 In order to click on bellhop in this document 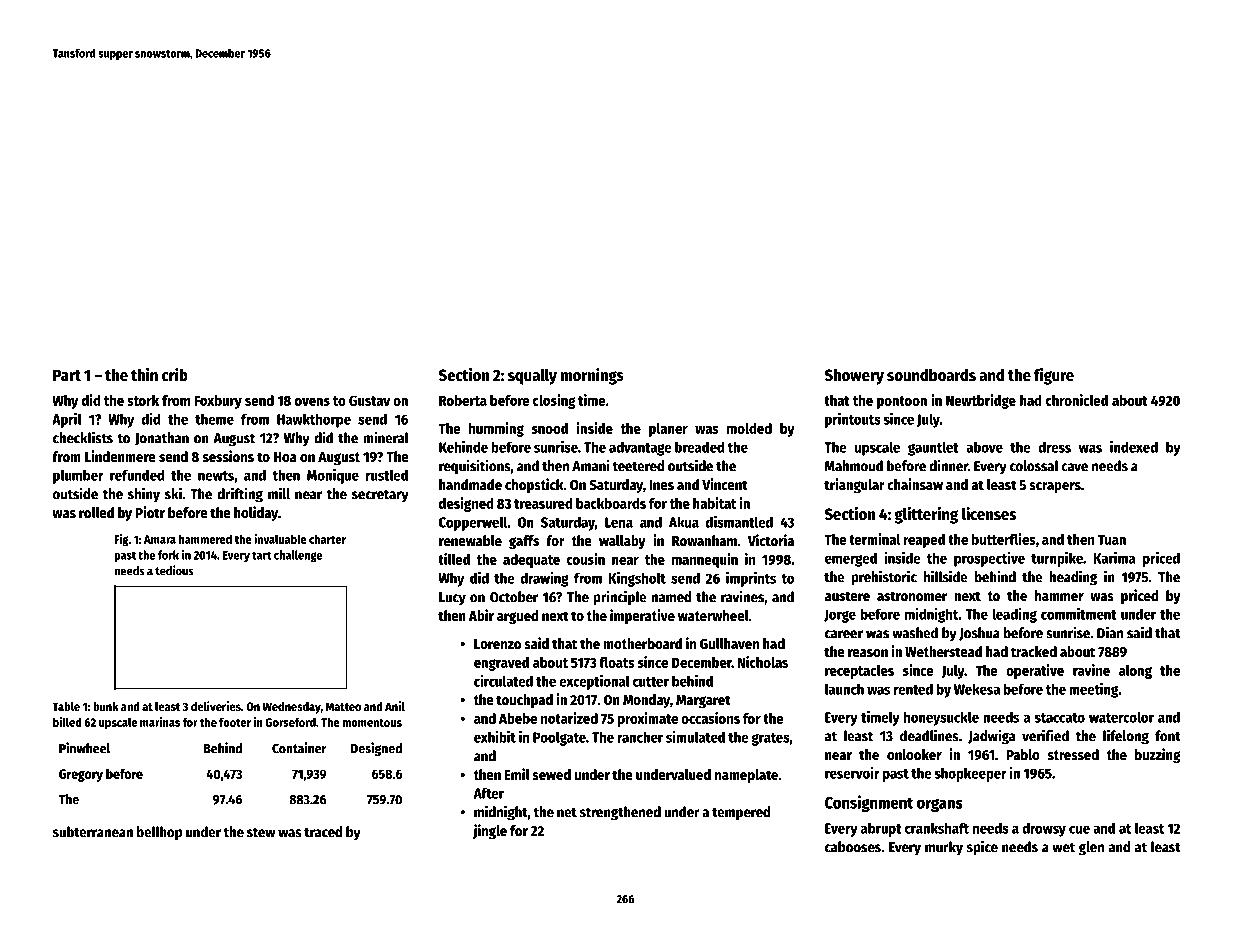, I will do `click(159, 833)`.
